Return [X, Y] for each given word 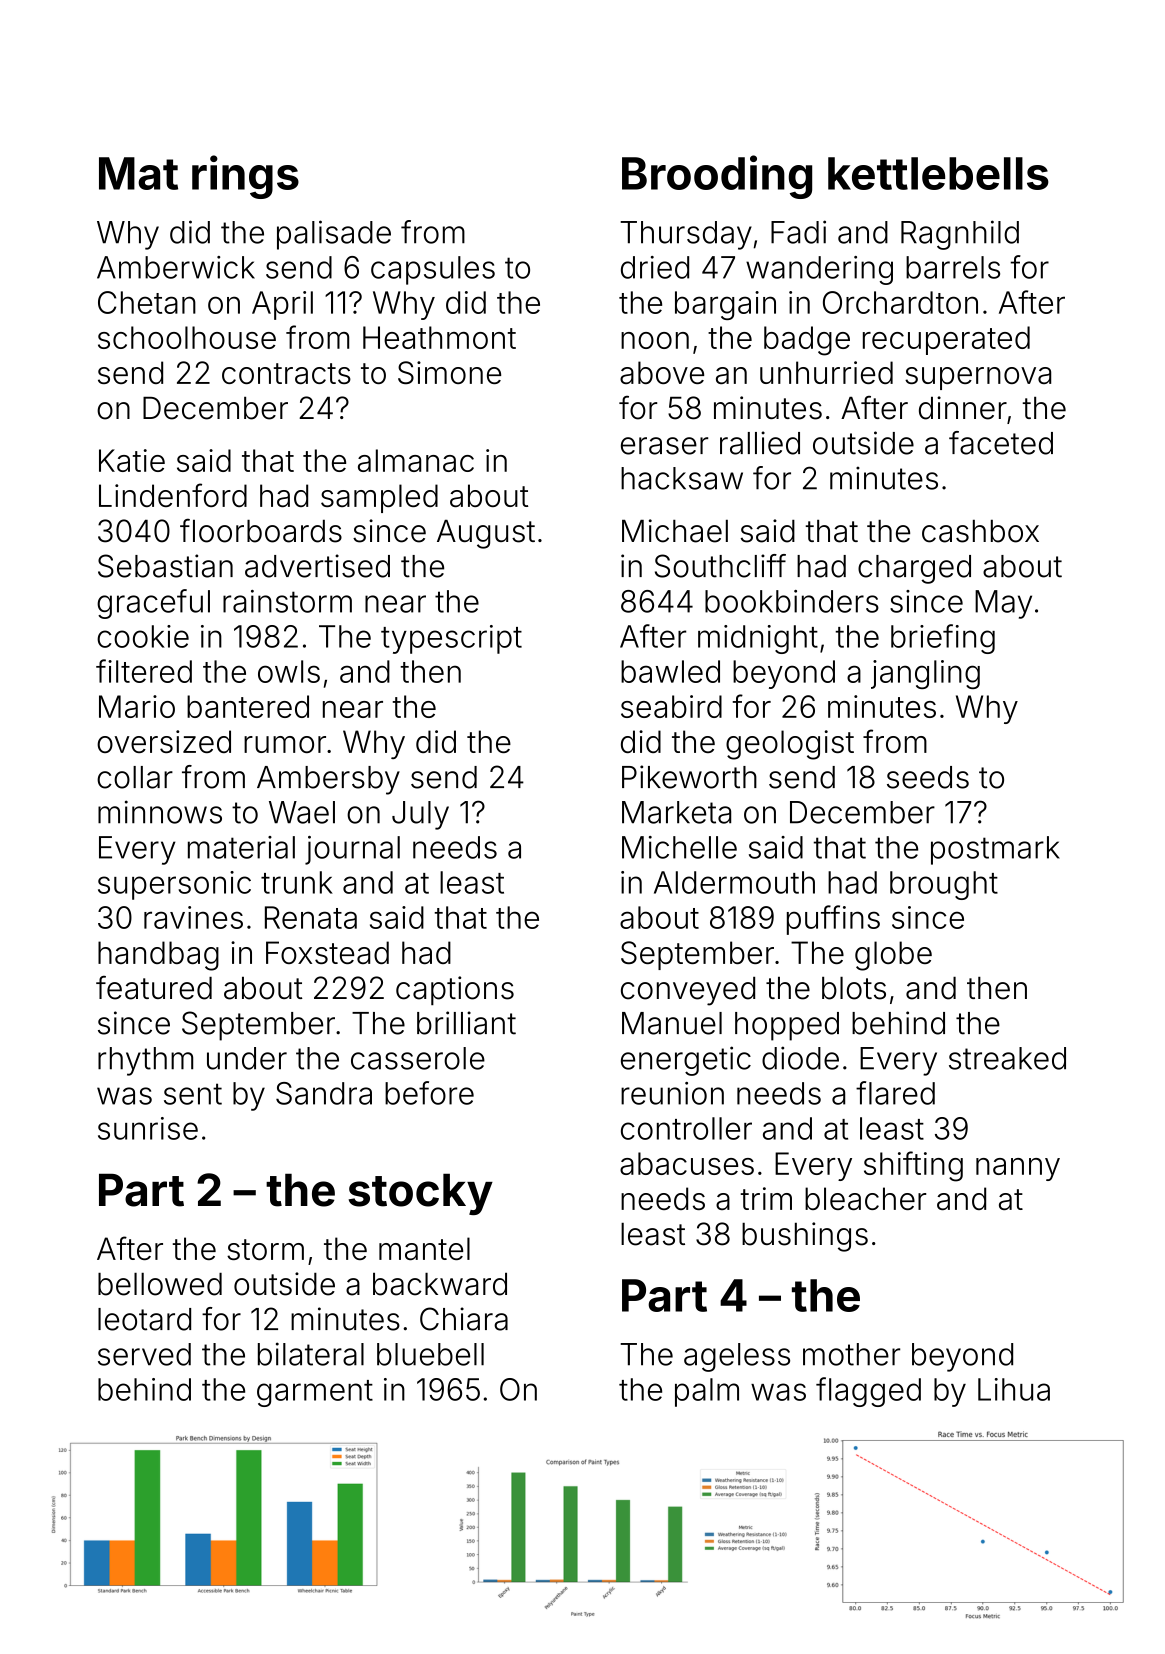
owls [289, 671]
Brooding [717, 177]
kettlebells [938, 173]
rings [245, 177]
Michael [675, 531]
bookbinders [792, 601]
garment [315, 1393]
